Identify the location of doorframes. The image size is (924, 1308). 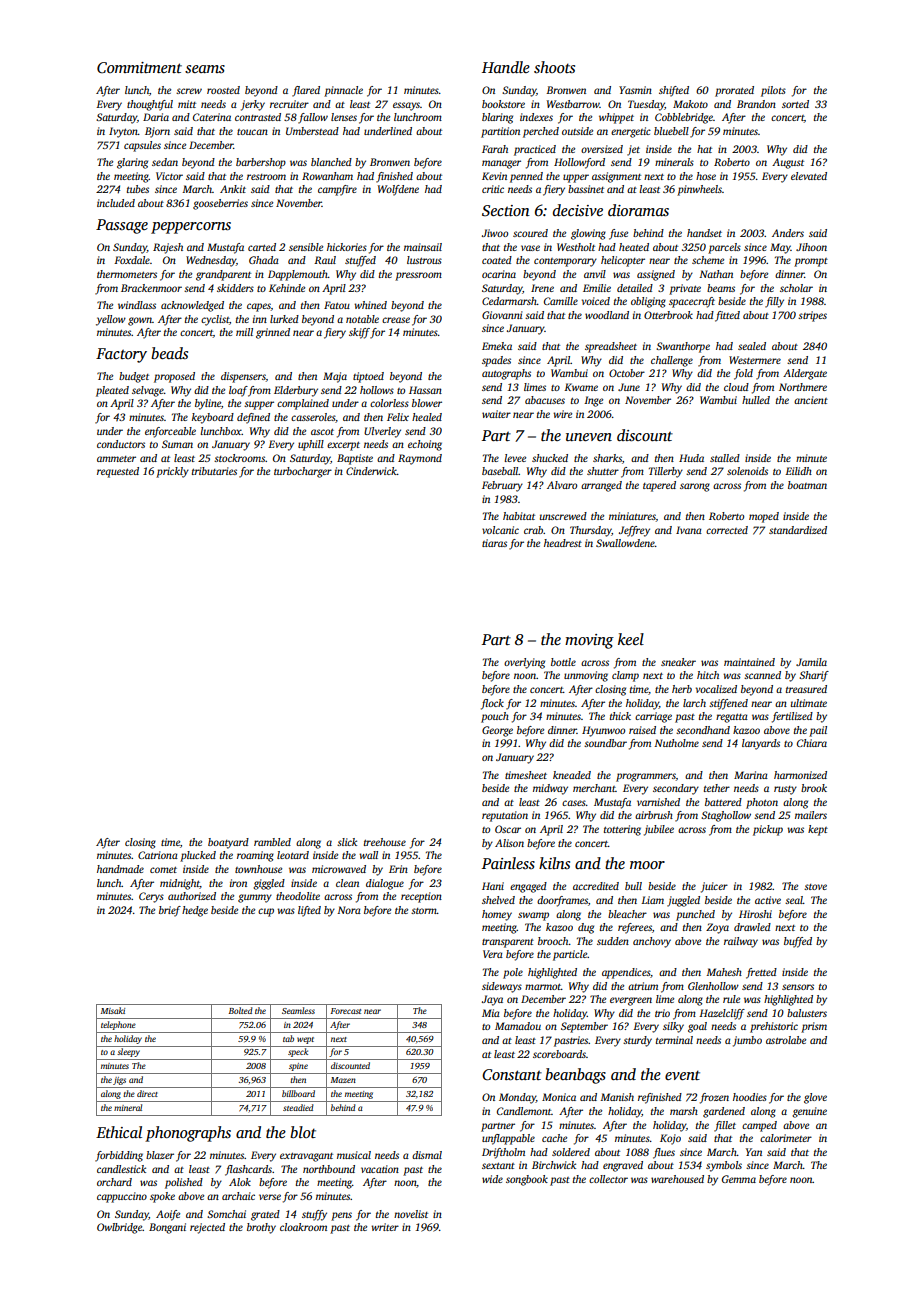
(562, 901).
